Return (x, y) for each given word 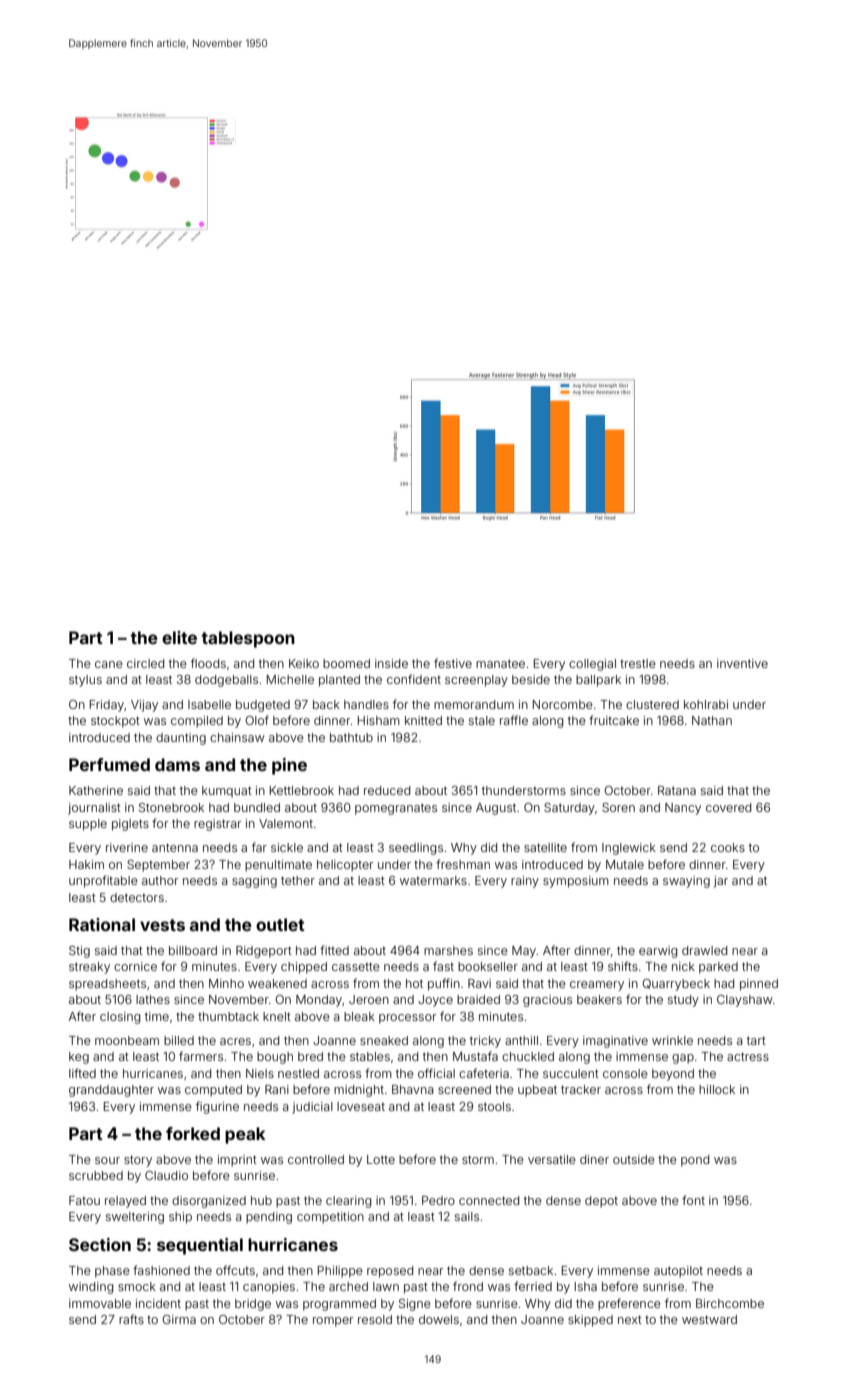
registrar (217, 825)
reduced (387, 790)
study (683, 1001)
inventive (742, 663)
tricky (485, 1042)
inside (391, 663)
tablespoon (248, 639)
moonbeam (127, 1040)
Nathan (712, 720)
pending (269, 1218)
